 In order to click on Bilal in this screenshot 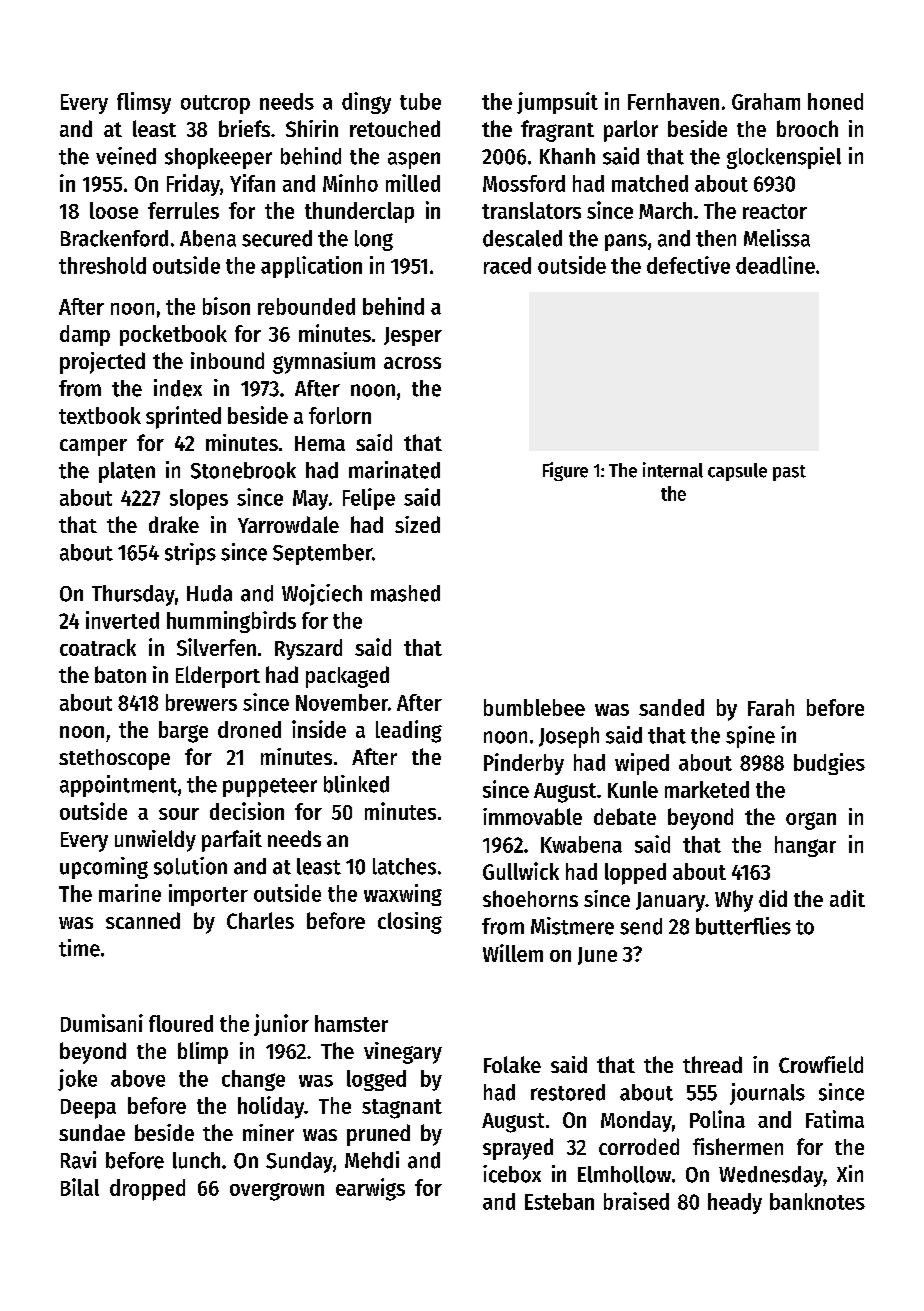, I will do `click(80, 1187)`.
